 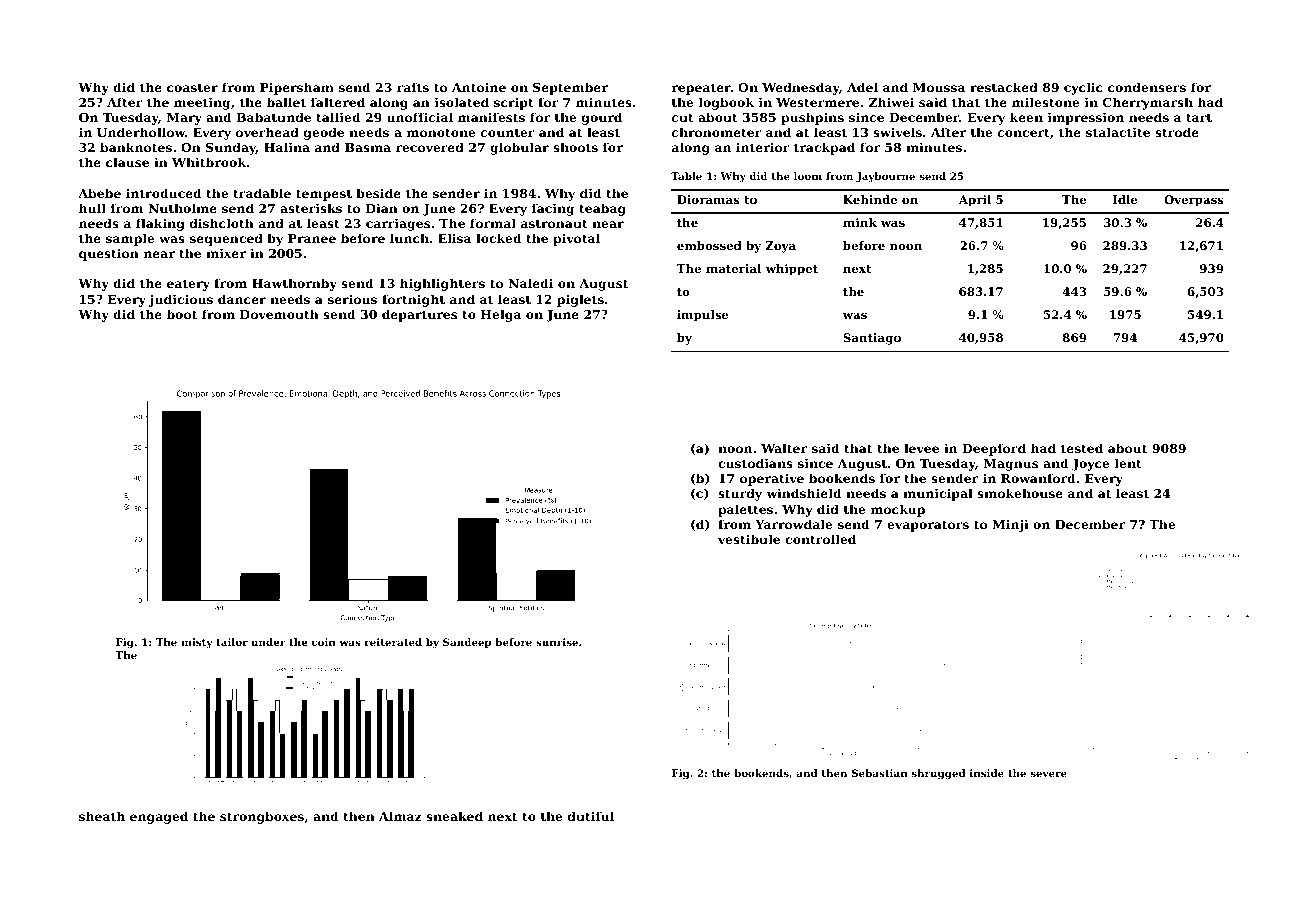 What do you see at coordinates (683, 117) in the page?
I see `cut` at bounding box center [683, 117].
